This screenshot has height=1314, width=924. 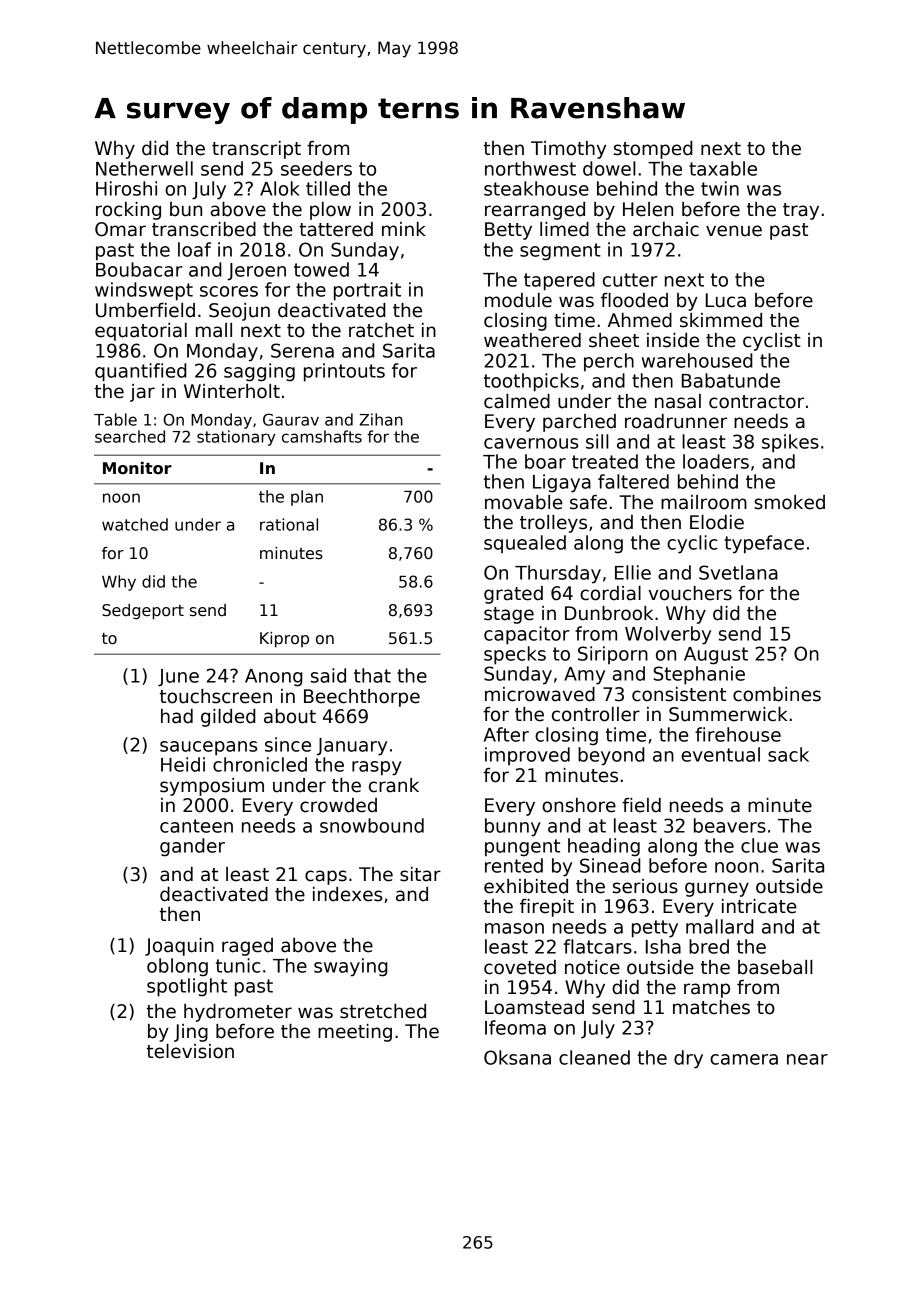 What do you see at coordinates (355, 1033) in the screenshot?
I see `meeting` at bounding box center [355, 1033].
